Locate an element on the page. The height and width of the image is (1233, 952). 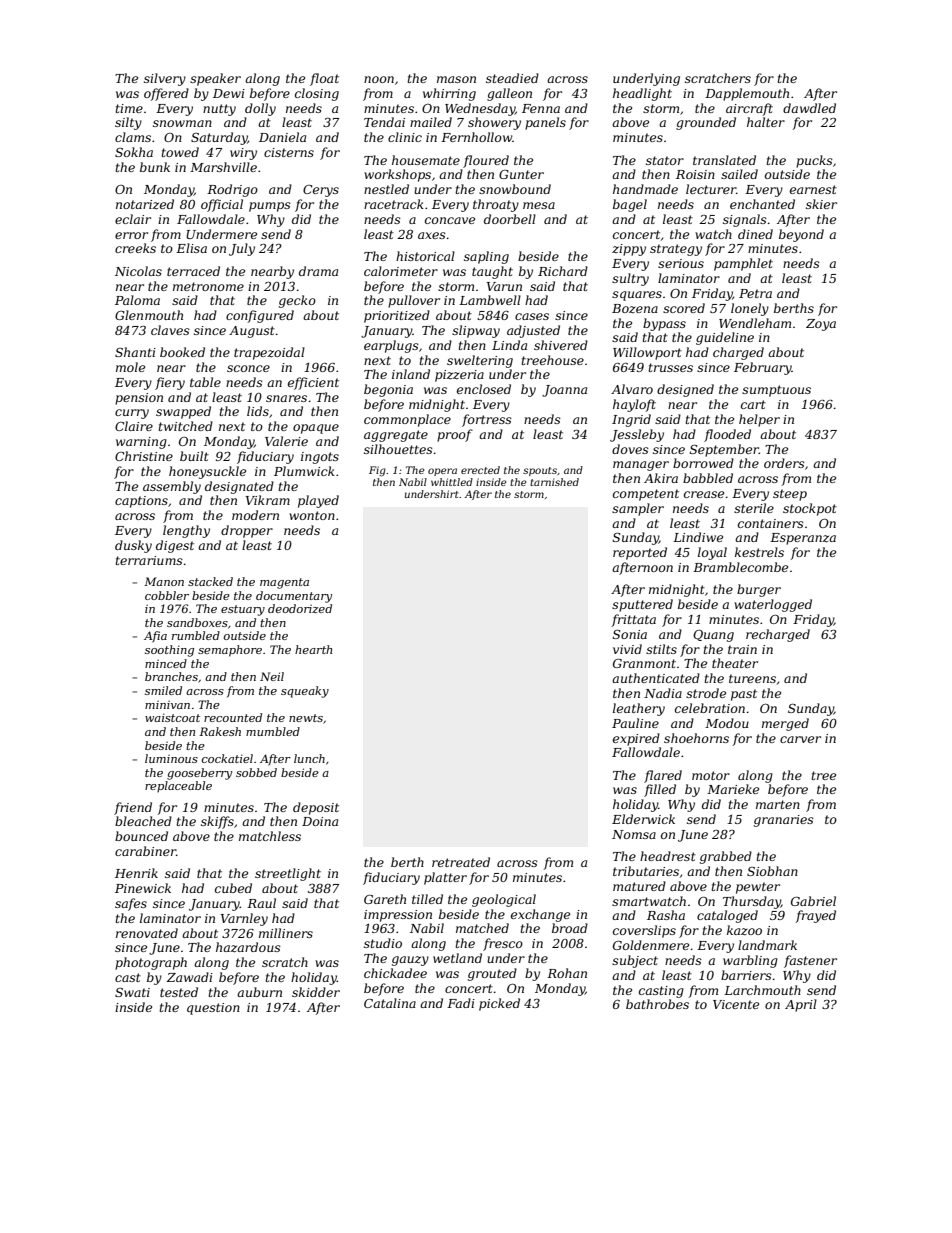
Linda is located at coordinates (509, 345).
